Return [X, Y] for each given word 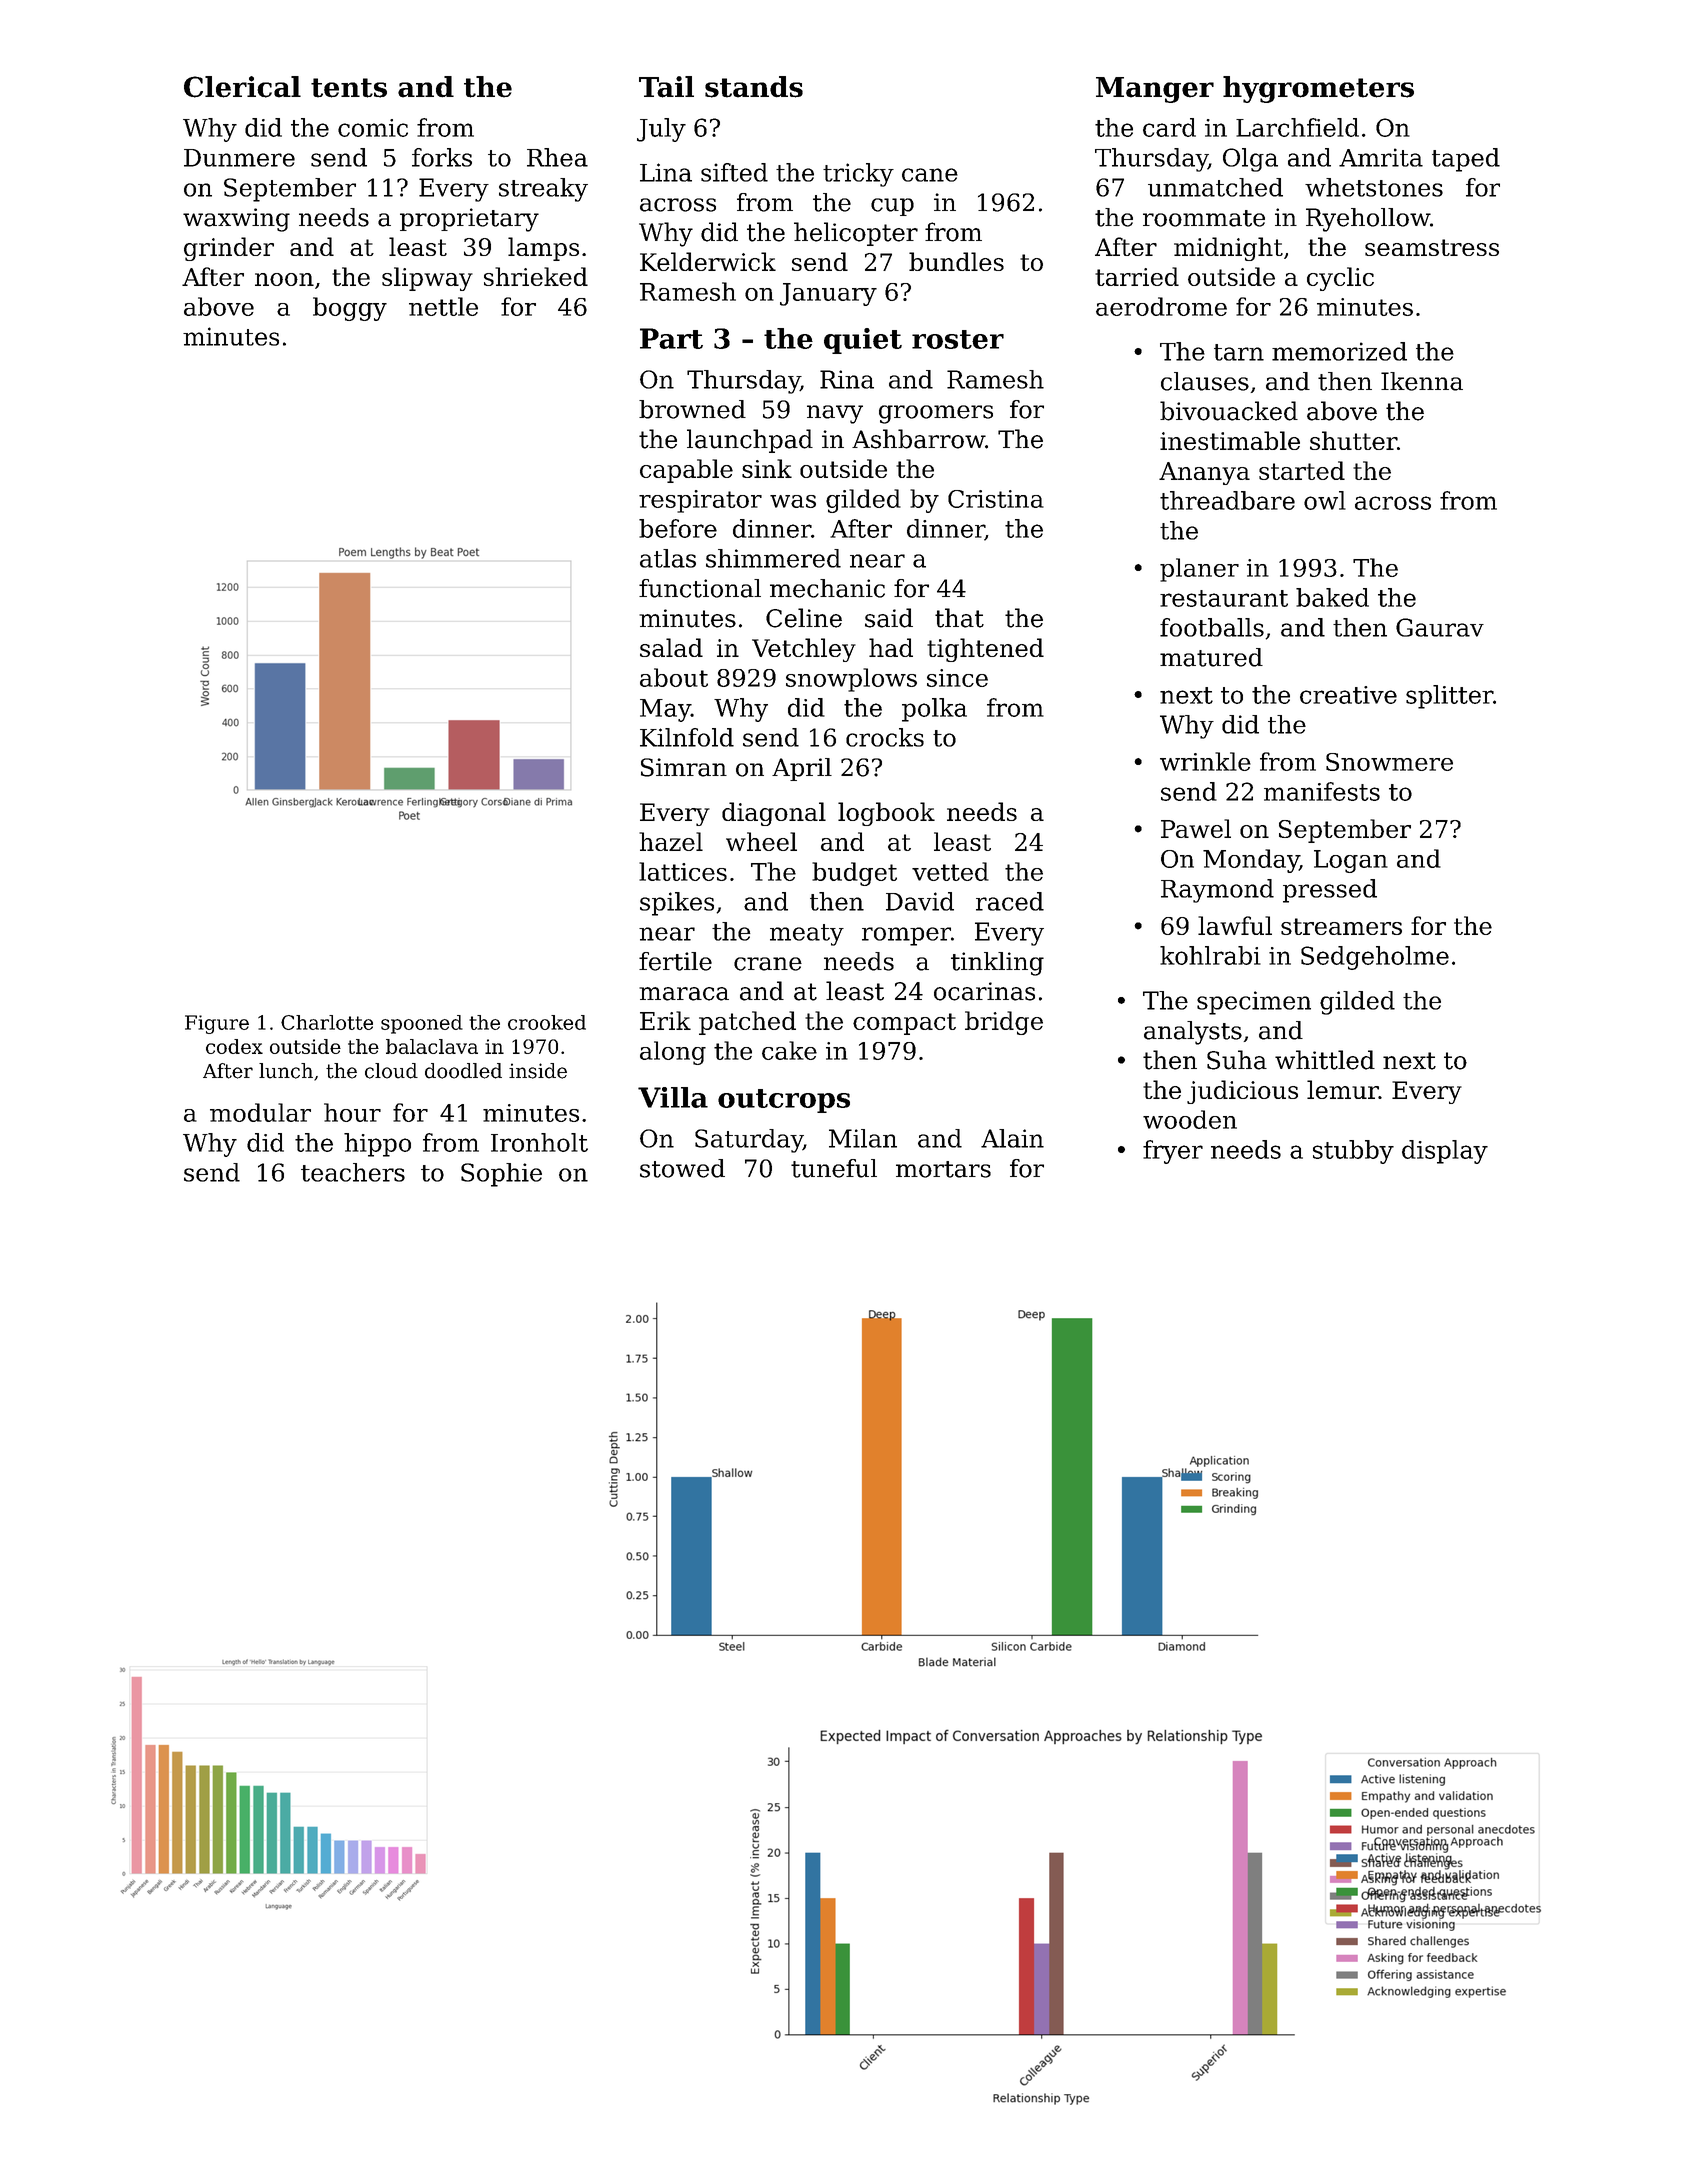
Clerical [242, 87]
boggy [350, 309]
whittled [1325, 1060]
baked [1332, 597]
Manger [1155, 90]
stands [754, 87]
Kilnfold [687, 737]
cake [789, 1050]
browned [692, 409]
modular [260, 1112]
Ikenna [1422, 381]
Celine [804, 618]
